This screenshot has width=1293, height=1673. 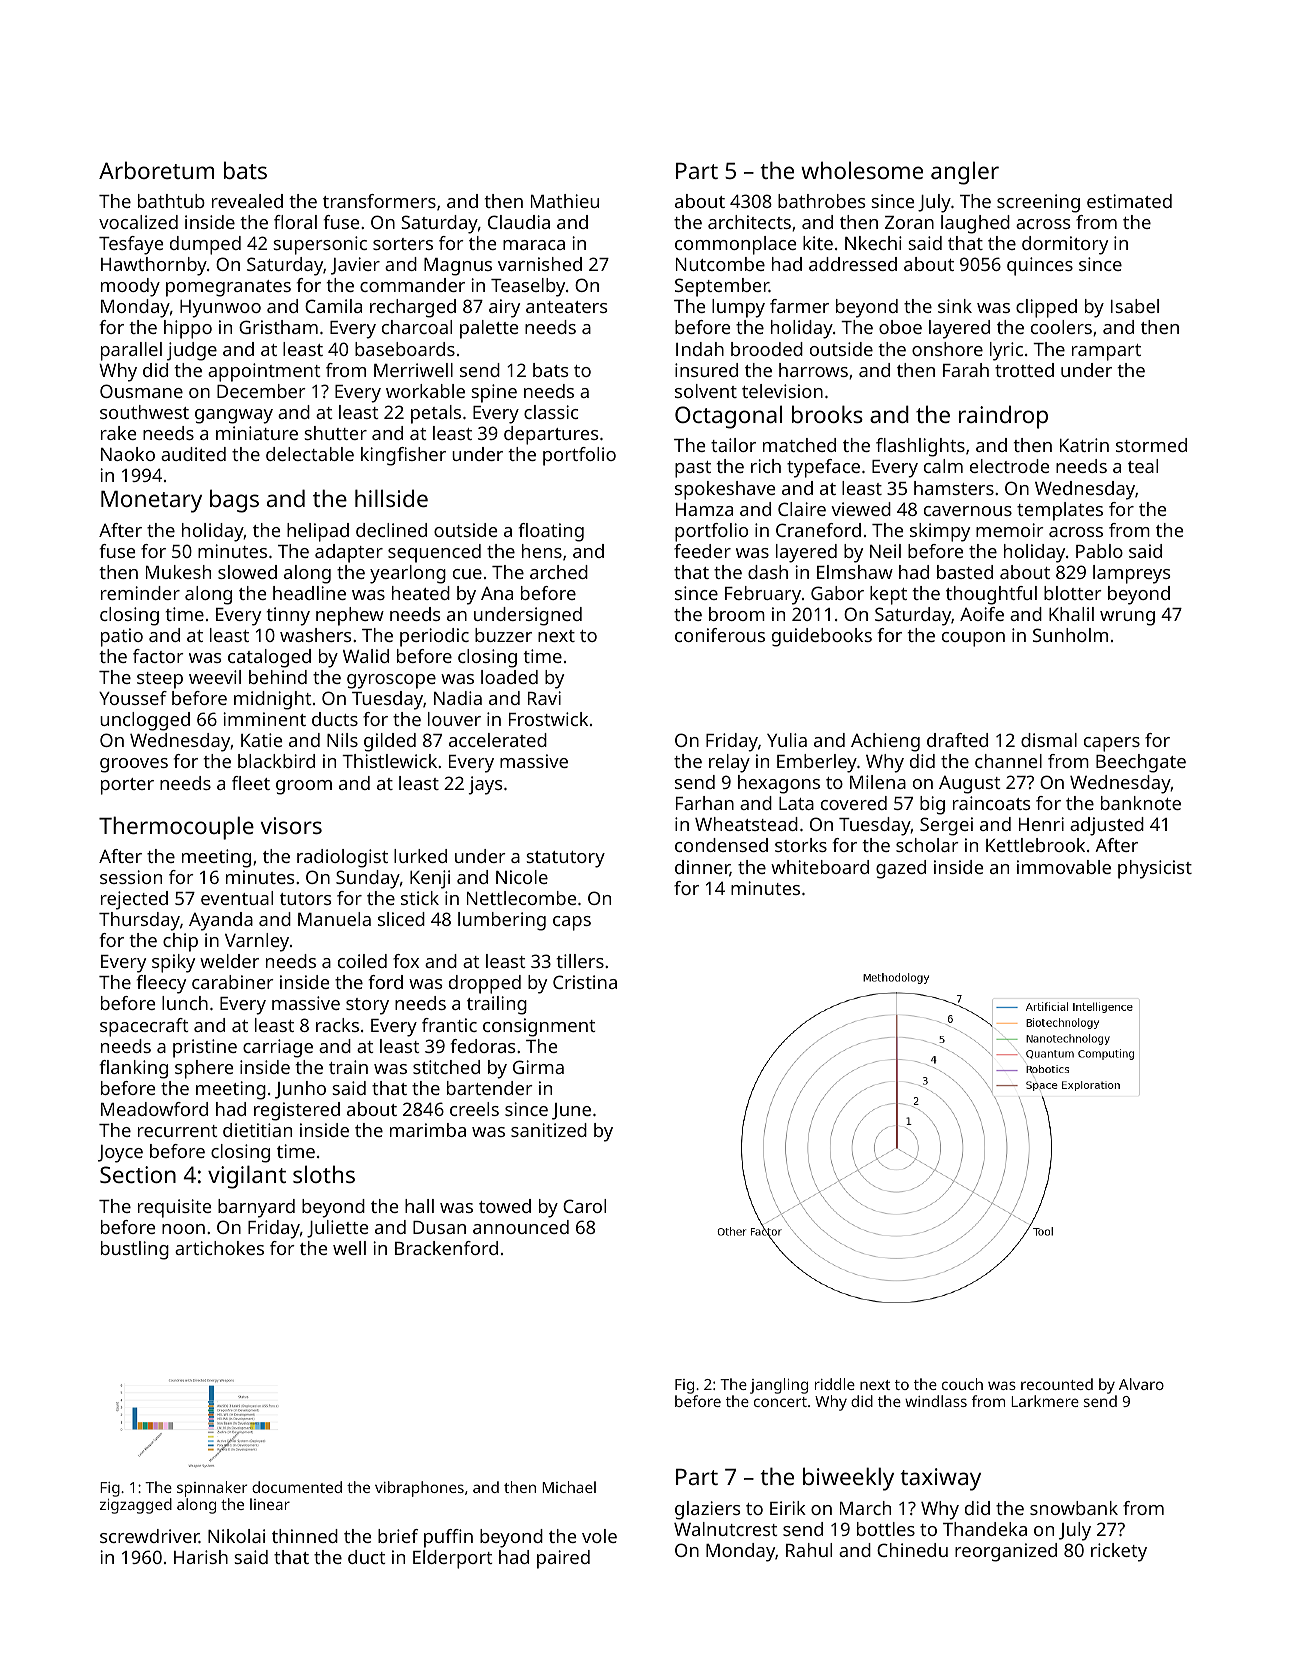 I want to click on Ravi, so click(x=544, y=698).
